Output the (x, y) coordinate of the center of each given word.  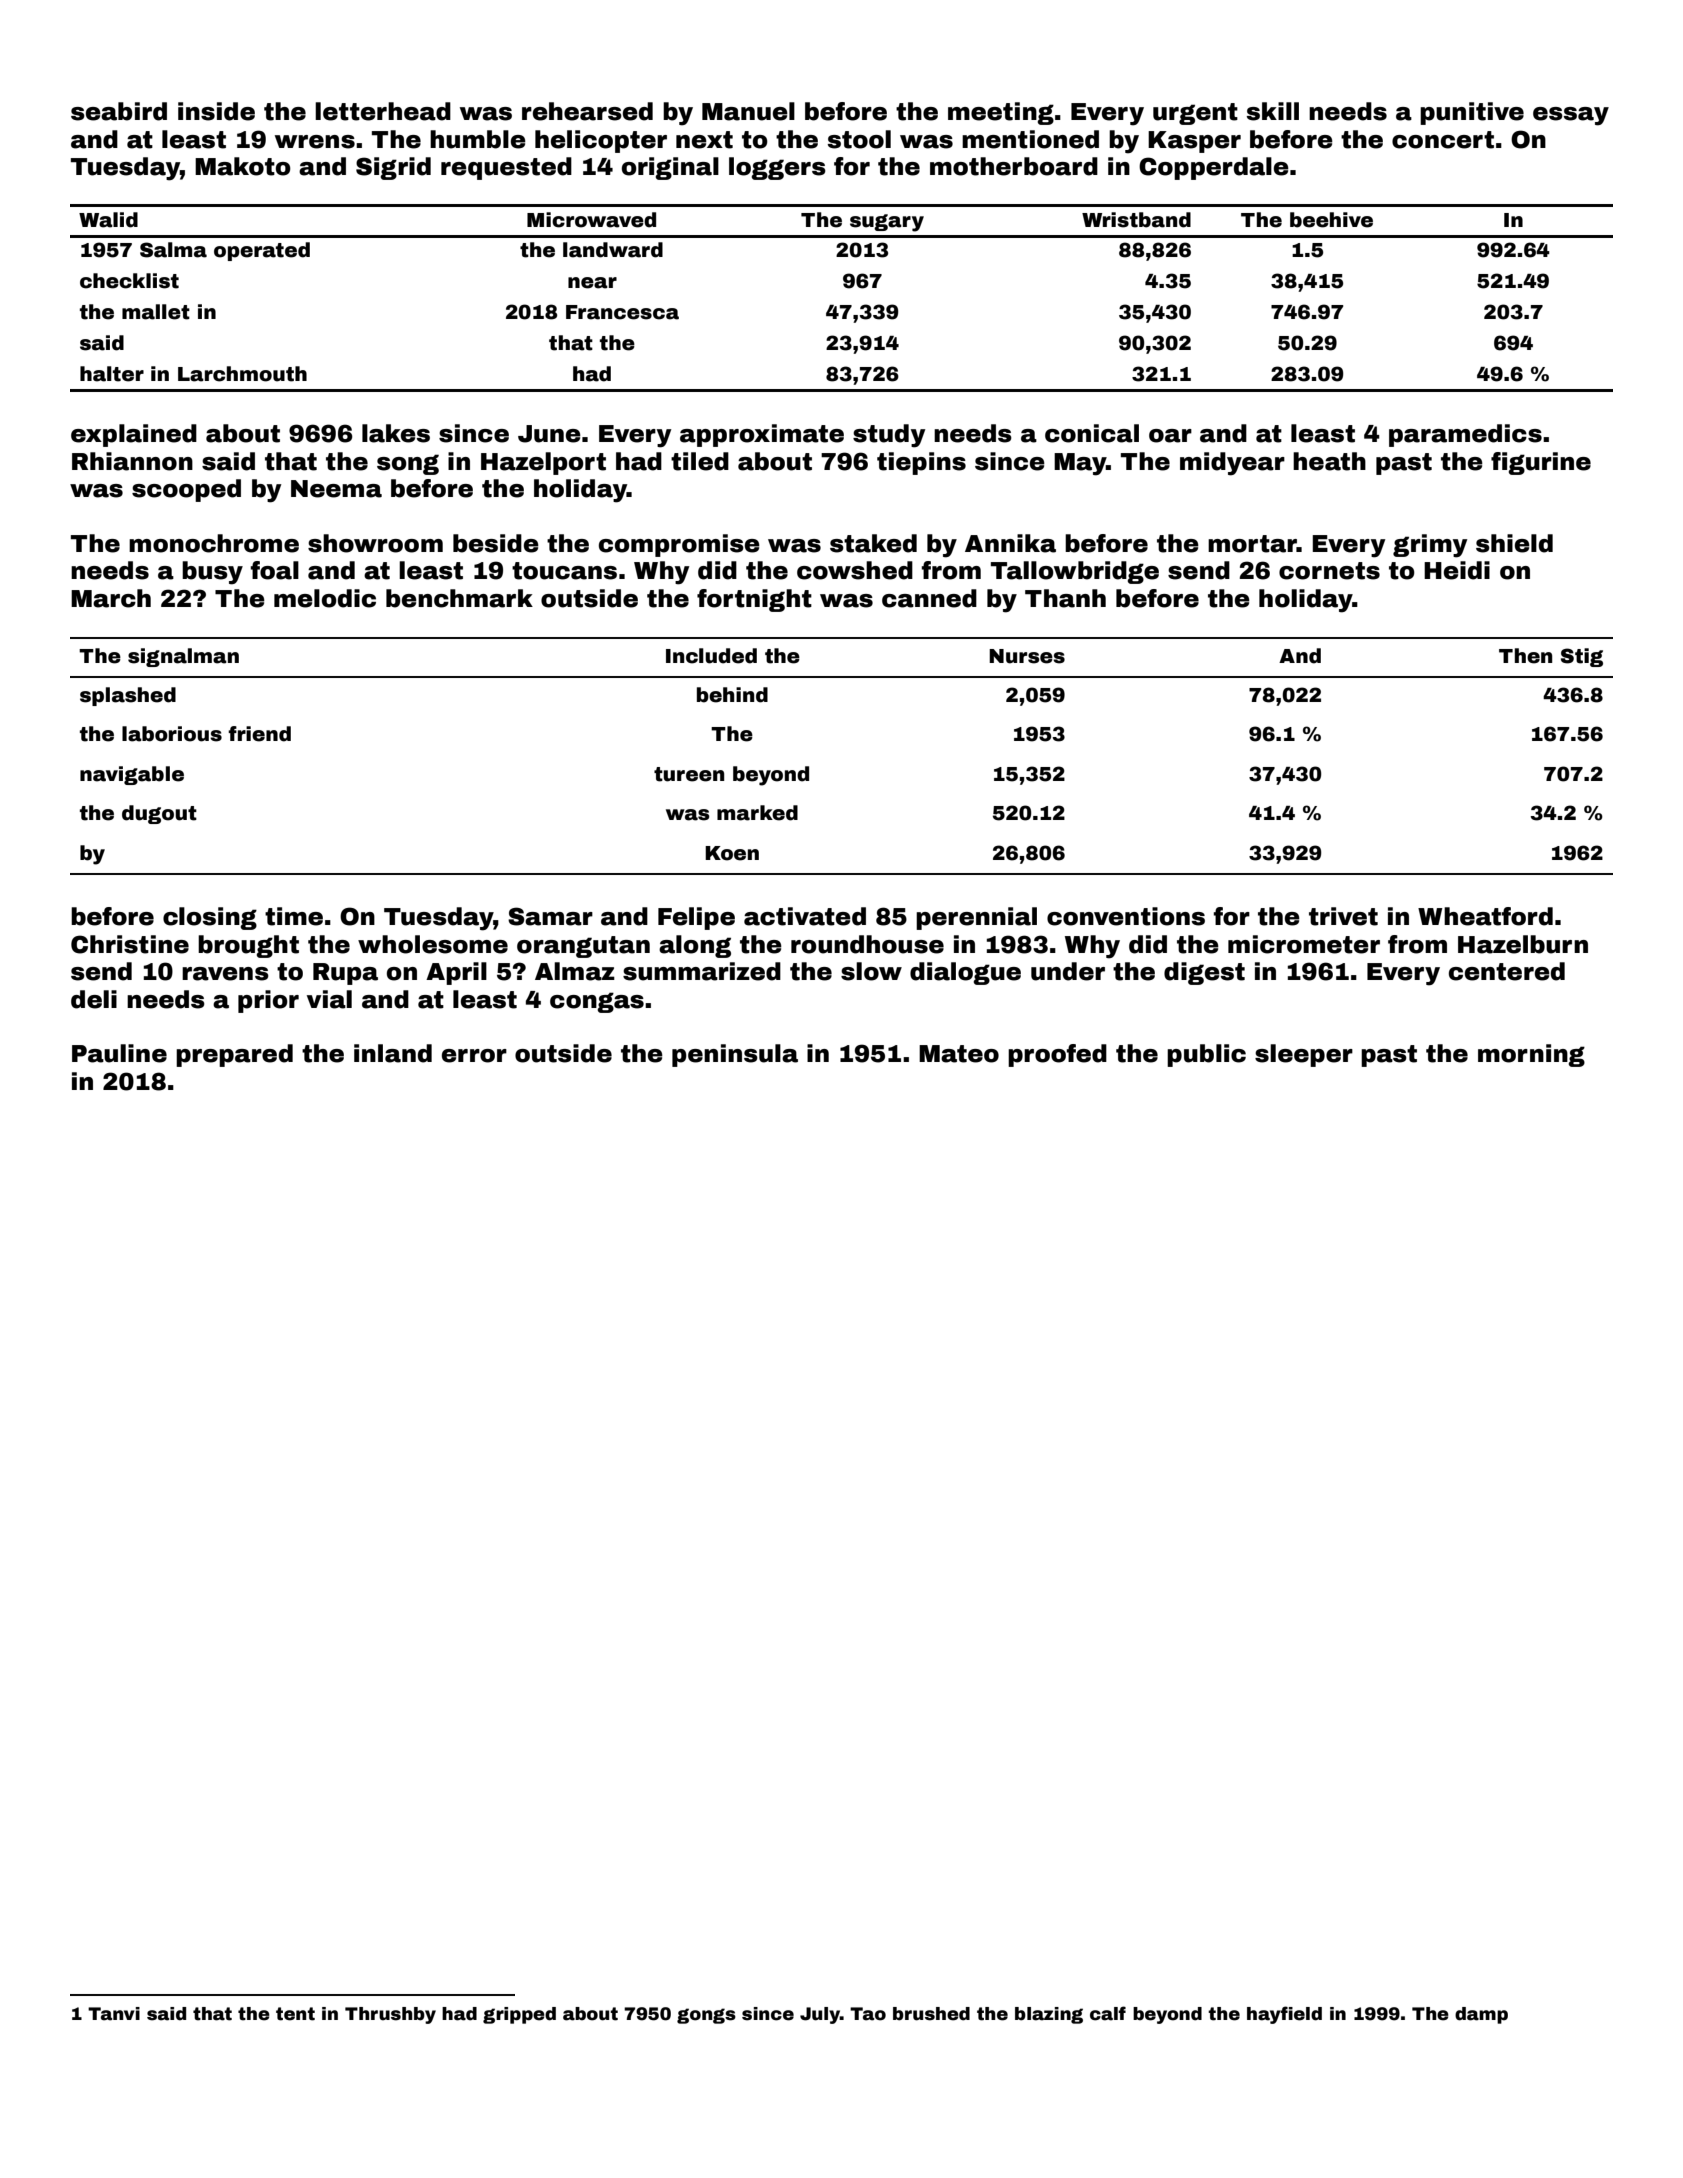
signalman (183, 657)
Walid (108, 220)
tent (295, 2014)
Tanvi (114, 2014)
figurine (1541, 463)
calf (1108, 2013)
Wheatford (1485, 916)
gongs (706, 2016)
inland (393, 1053)
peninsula (735, 1055)
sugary (887, 223)
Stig (1582, 657)
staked (873, 543)
